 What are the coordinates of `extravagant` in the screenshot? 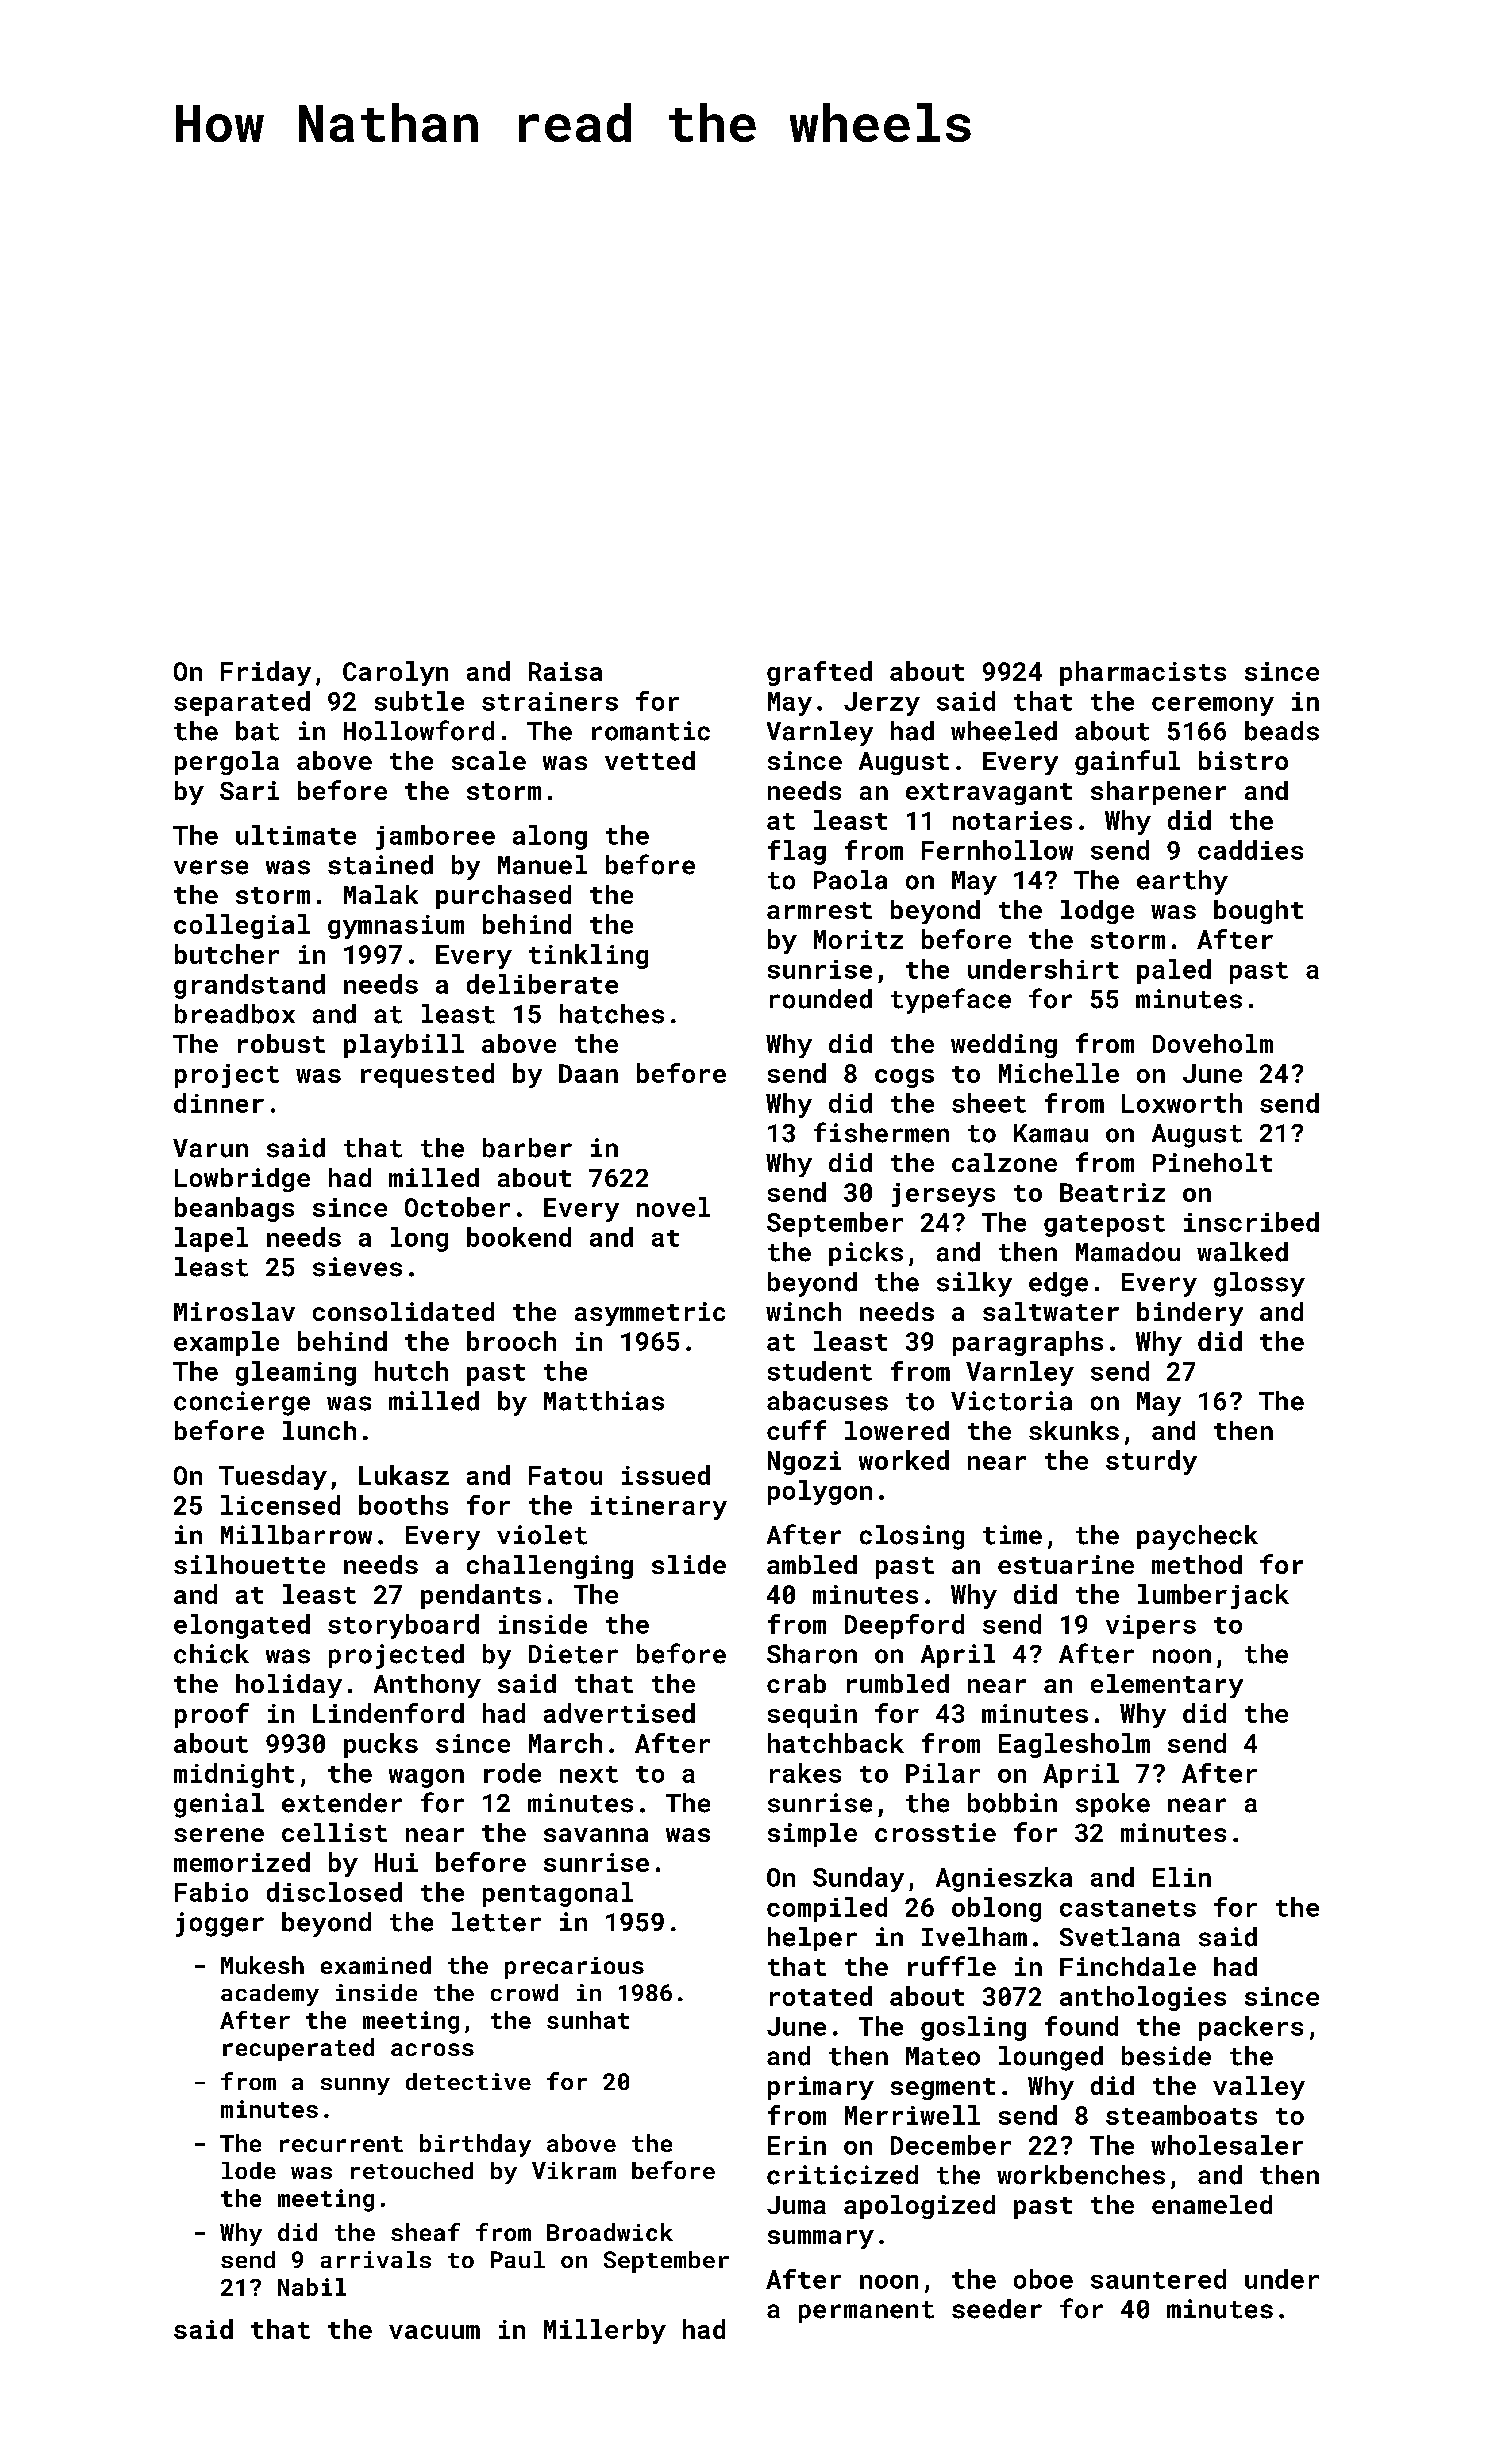 It's located at (989, 794).
